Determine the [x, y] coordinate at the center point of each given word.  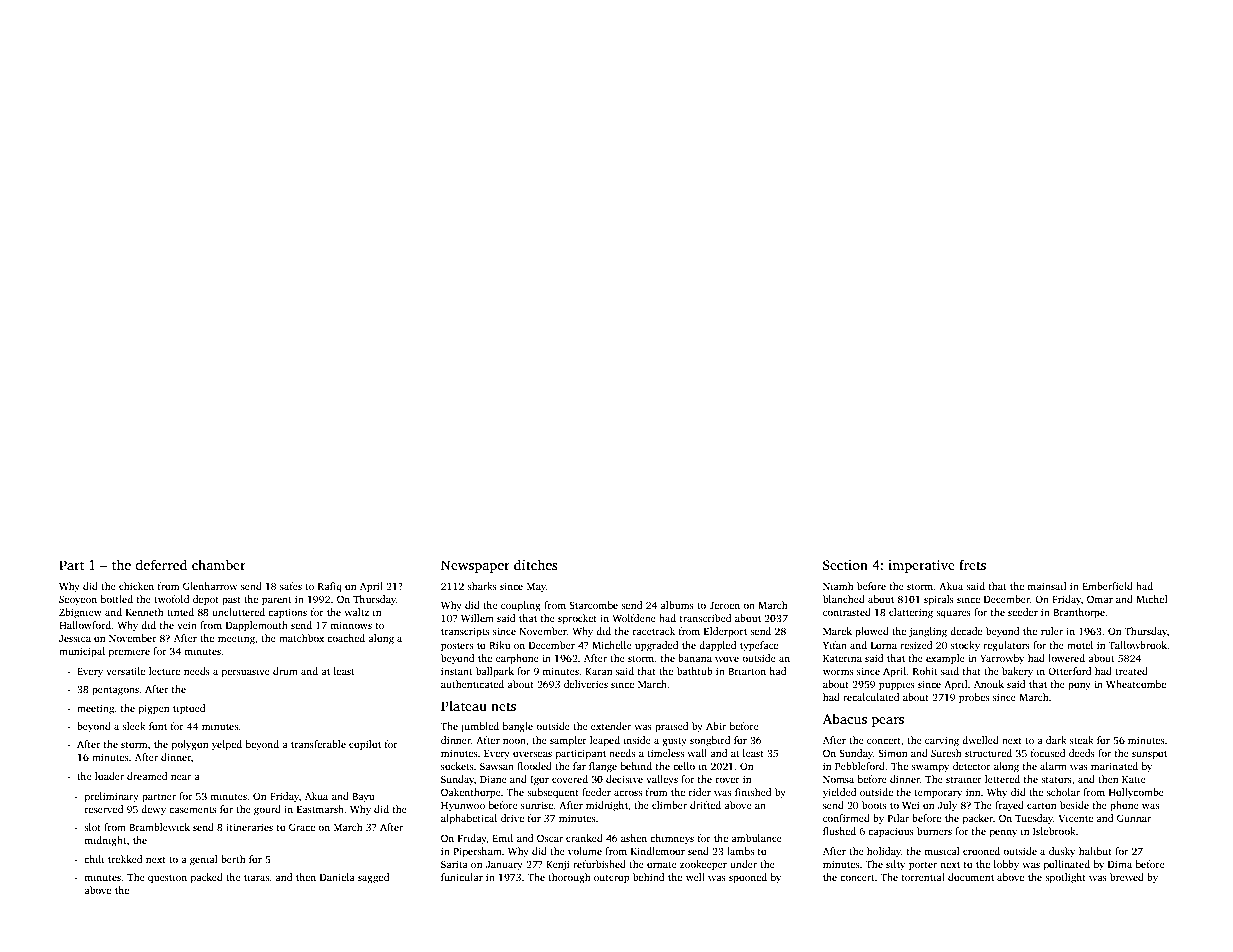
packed [207, 878]
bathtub [695, 671]
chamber [219, 564]
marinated [1114, 766]
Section [845, 565]
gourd [267, 810]
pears [888, 722]
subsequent [553, 793]
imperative [921, 566]
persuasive [246, 672]
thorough [569, 878]
